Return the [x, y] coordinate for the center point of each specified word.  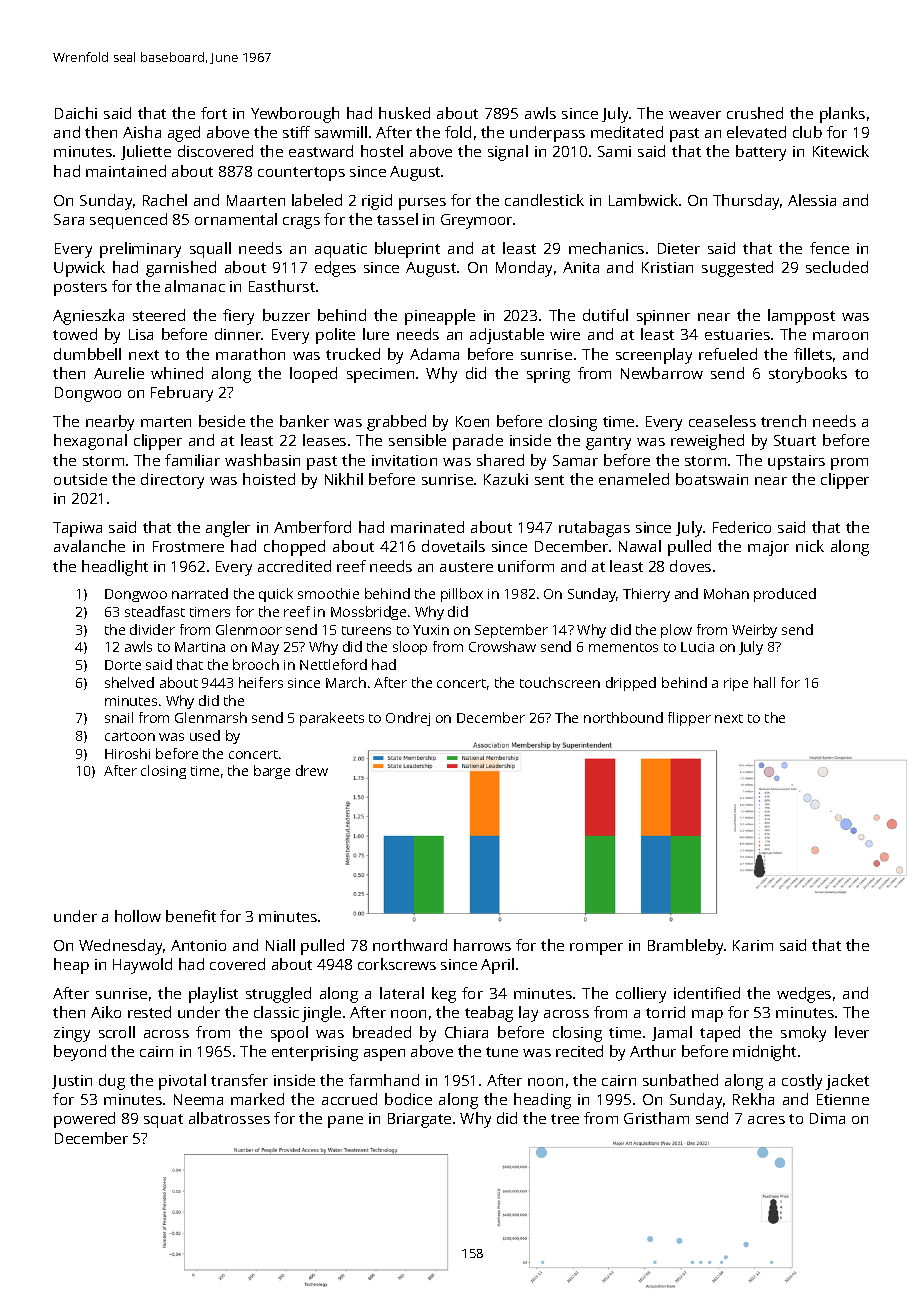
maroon [840, 336]
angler [228, 529]
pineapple [440, 317]
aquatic [341, 250]
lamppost [801, 317]
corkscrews [397, 964]
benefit [191, 916]
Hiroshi [127, 753]
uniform [526, 566]
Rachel [165, 200]
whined [177, 373]
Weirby [754, 631]
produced [785, 595]
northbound [623, 717]
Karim [753, 945]
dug [112, 1082]
